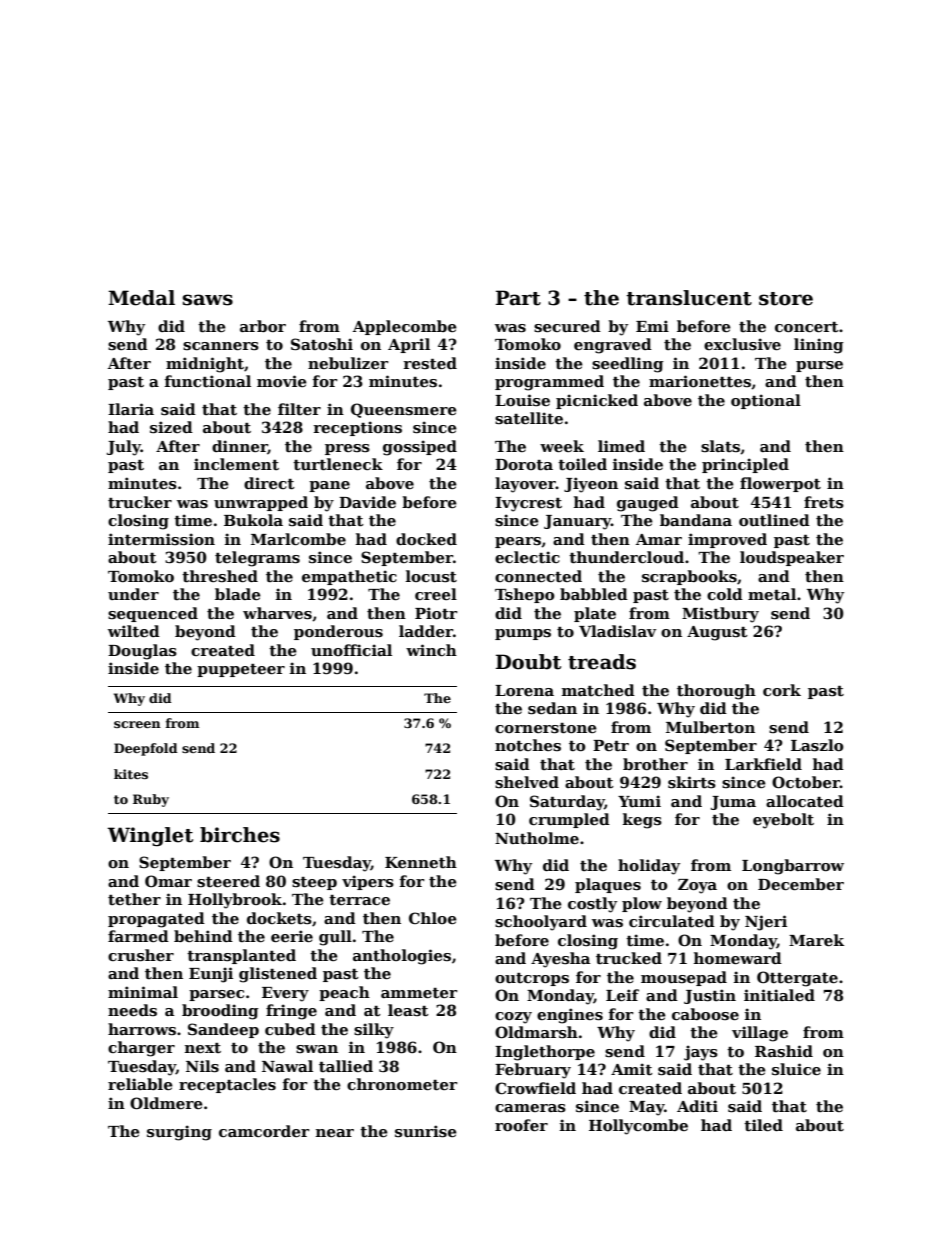 Image resolution: width=952 pixels, height=1233 pixels. What do you see at coordinates (786, 299) in the page?
I see `store` at bounding box center [786, 299].
